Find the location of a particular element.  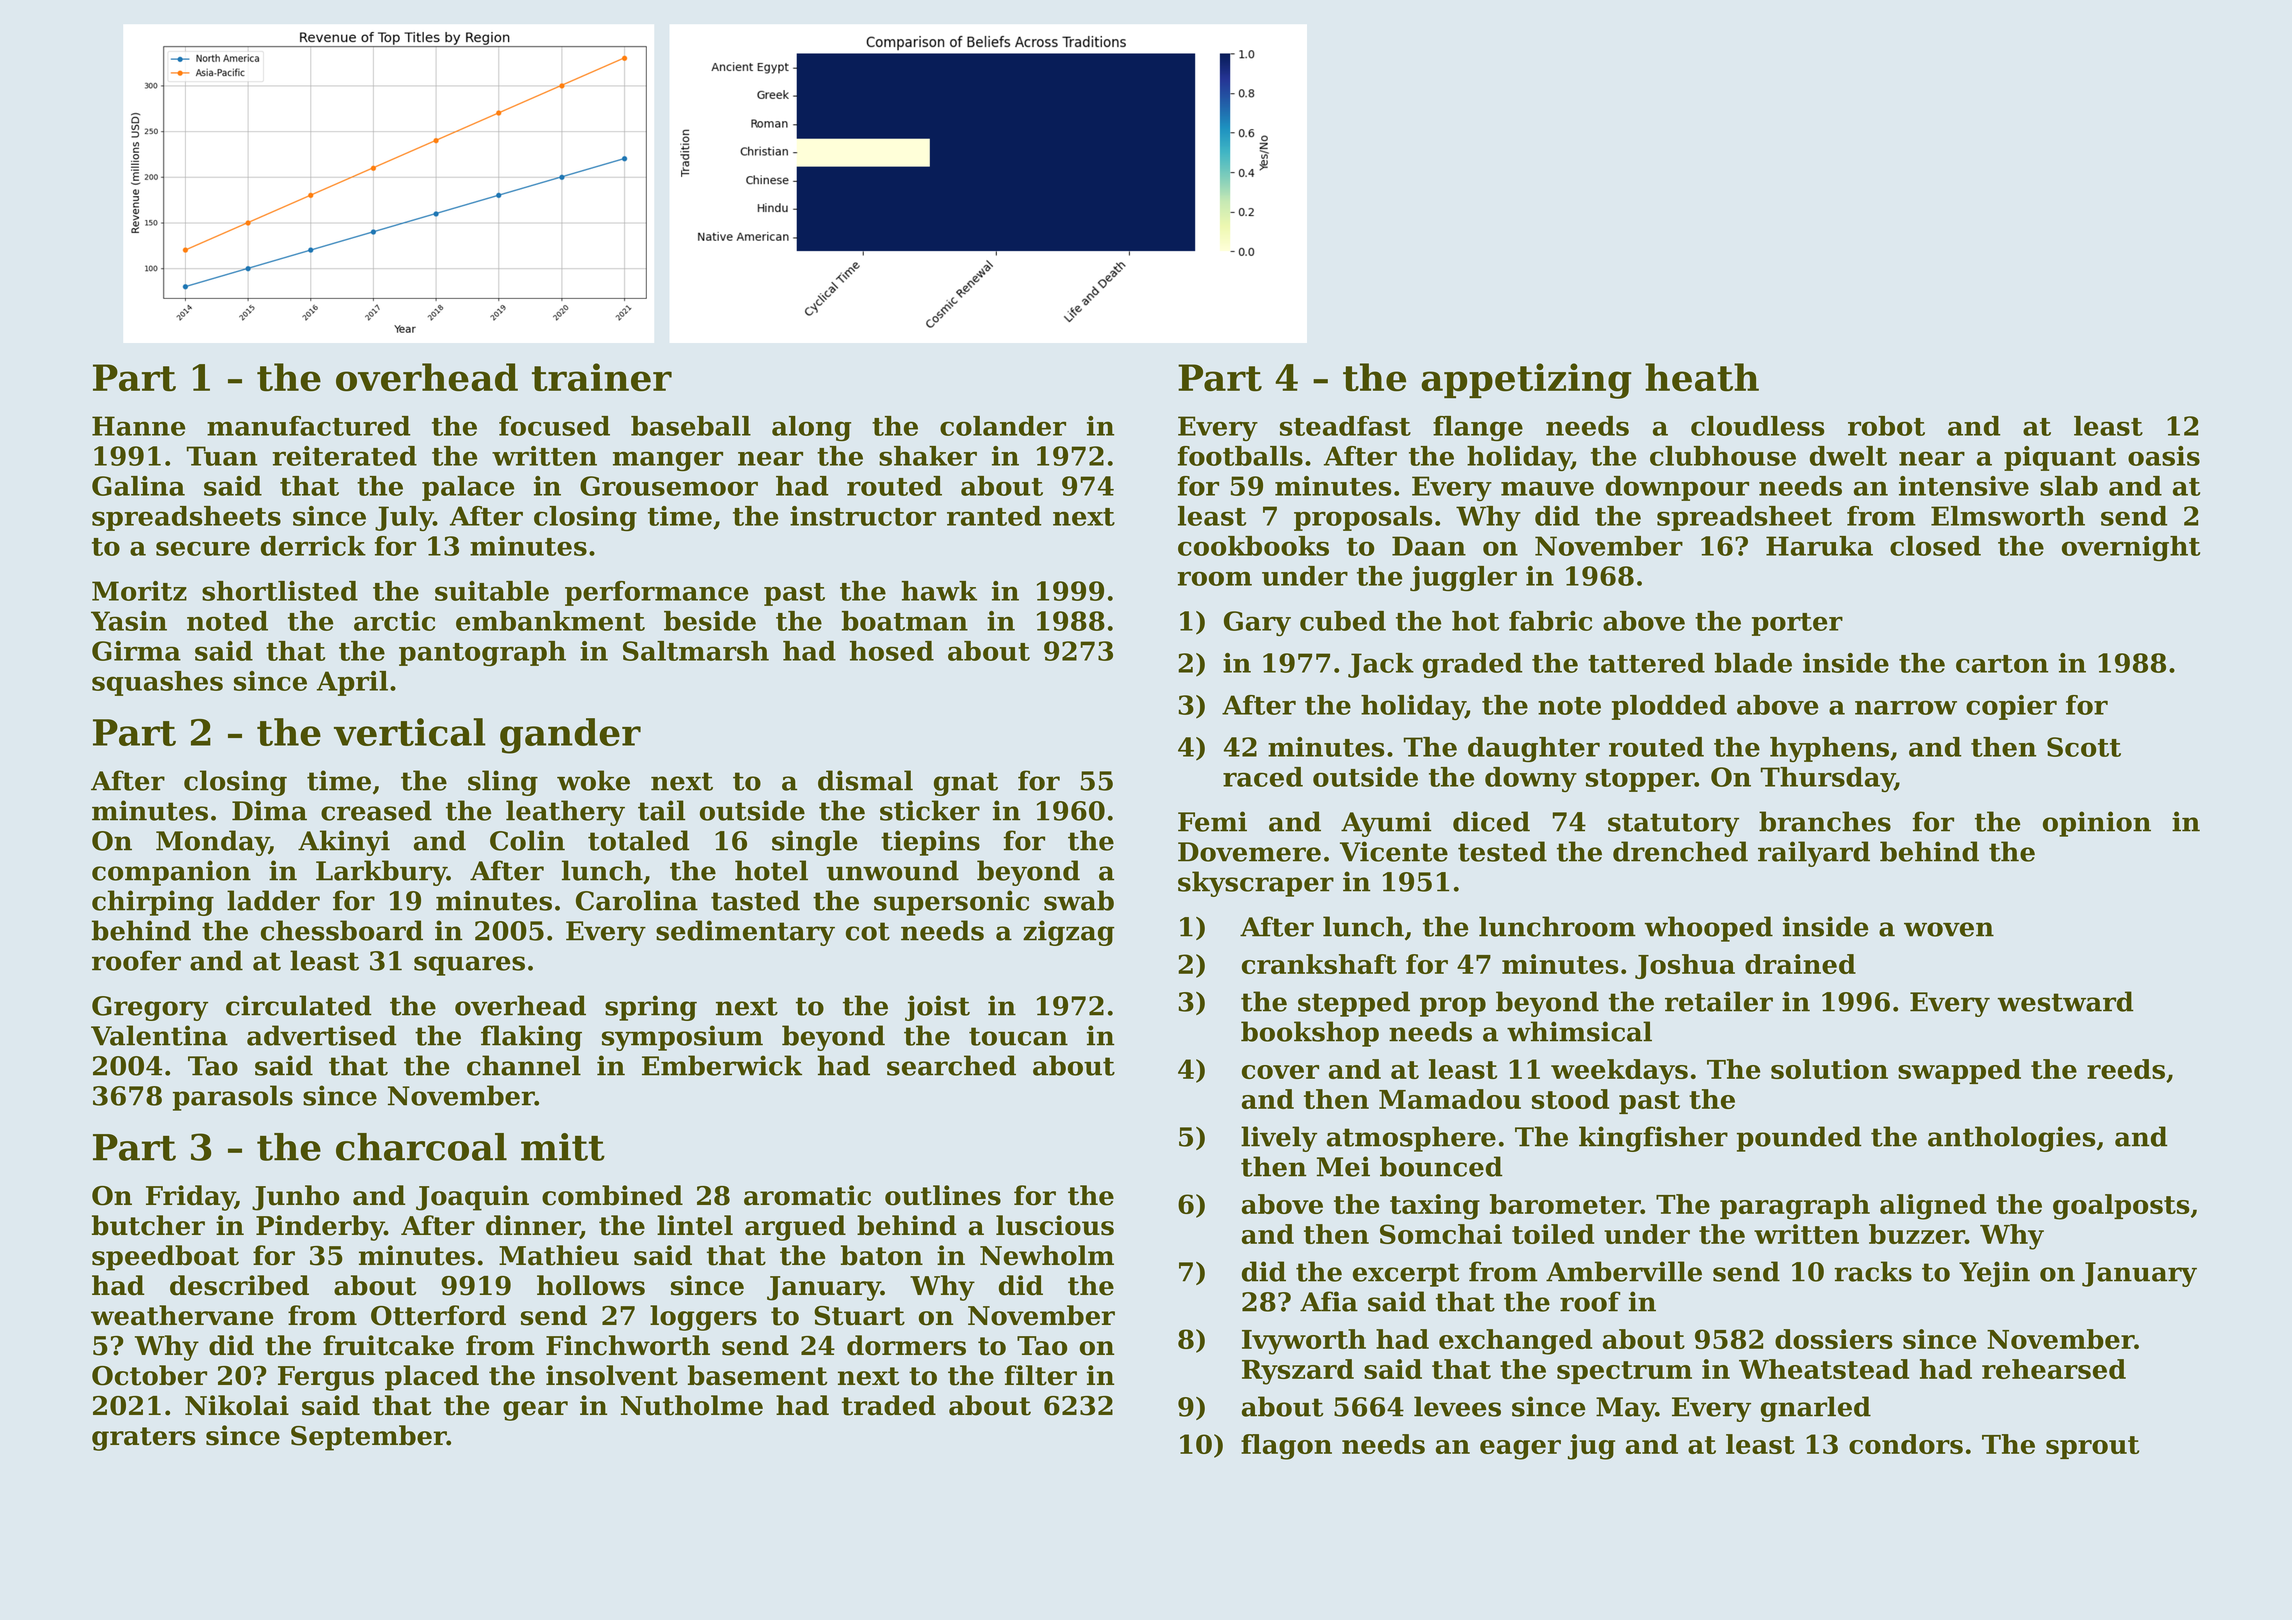

Junho is located at coordinates (295, 1198).
